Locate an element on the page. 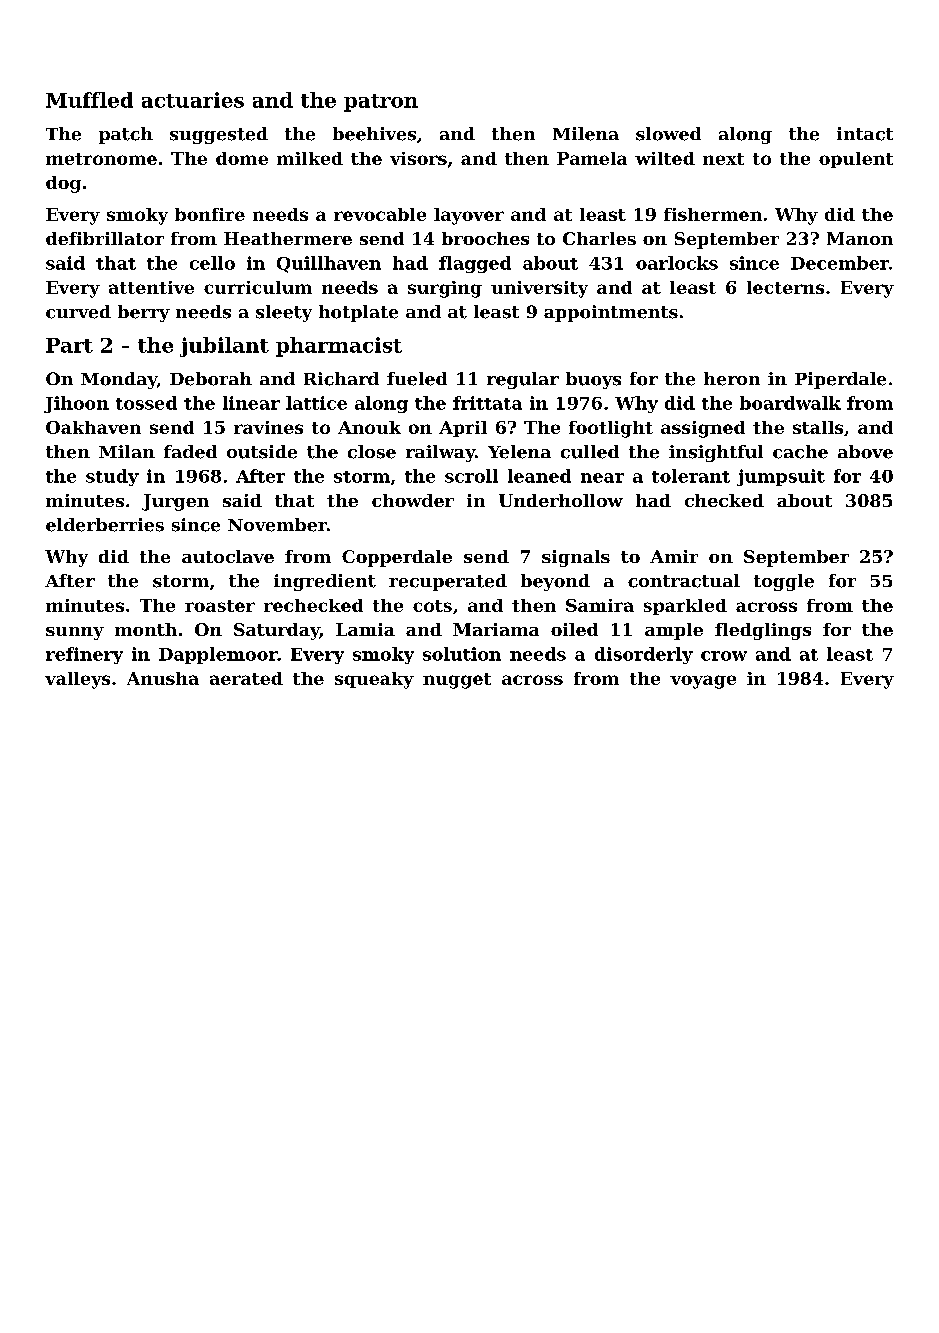  jubilant is located at coordinates (224, 347).
